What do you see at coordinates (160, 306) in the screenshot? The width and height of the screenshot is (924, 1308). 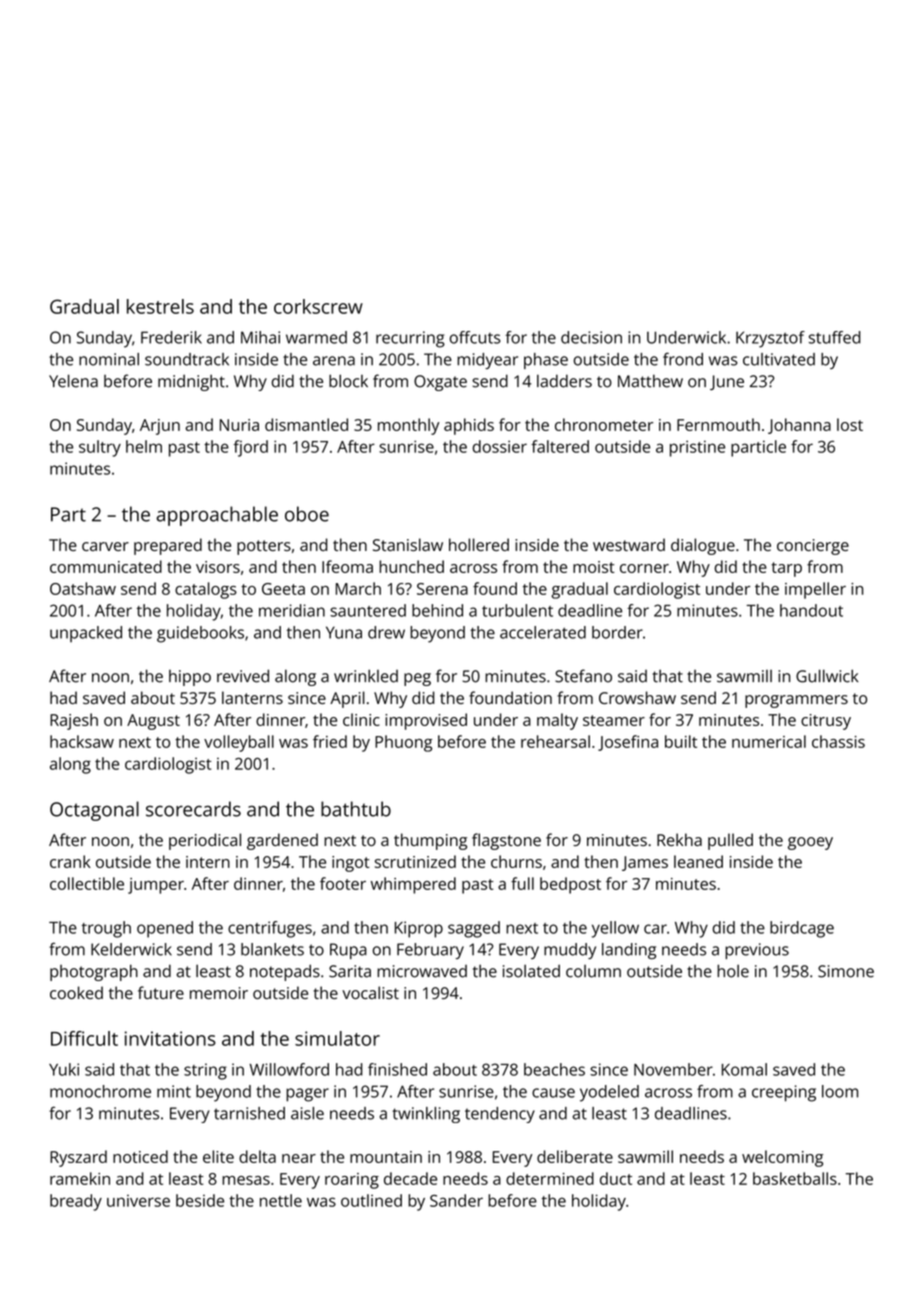 I see `kestrels` at bounding box center [160, 306].
